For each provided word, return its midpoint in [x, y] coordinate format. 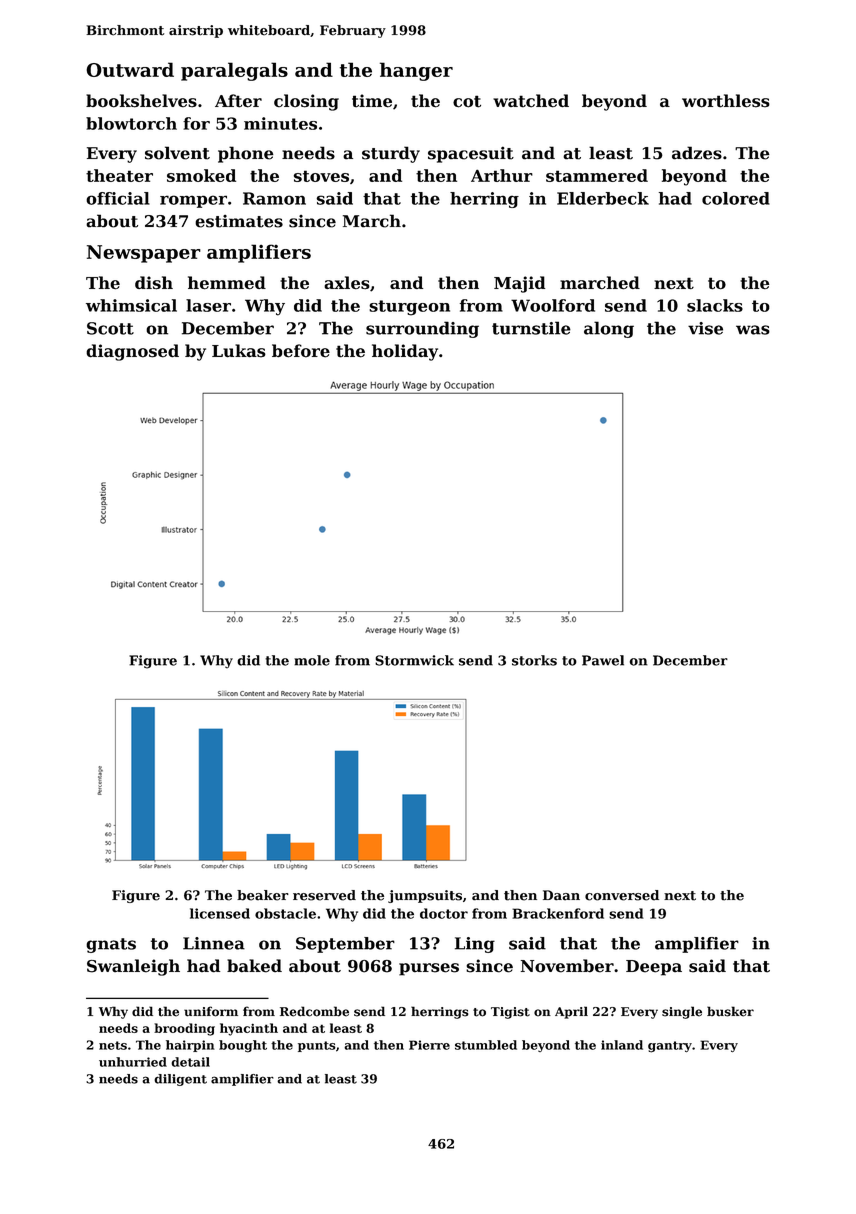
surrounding [422, 329]
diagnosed [132, 352]
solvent [177, 153]
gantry [670, 1047]
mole [312, 660]
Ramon [274, 198]
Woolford [553, 305]
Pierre [429, 1045]
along [609, 329]
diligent [180, 1080]
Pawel [603, 660]
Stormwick [414, 660]
